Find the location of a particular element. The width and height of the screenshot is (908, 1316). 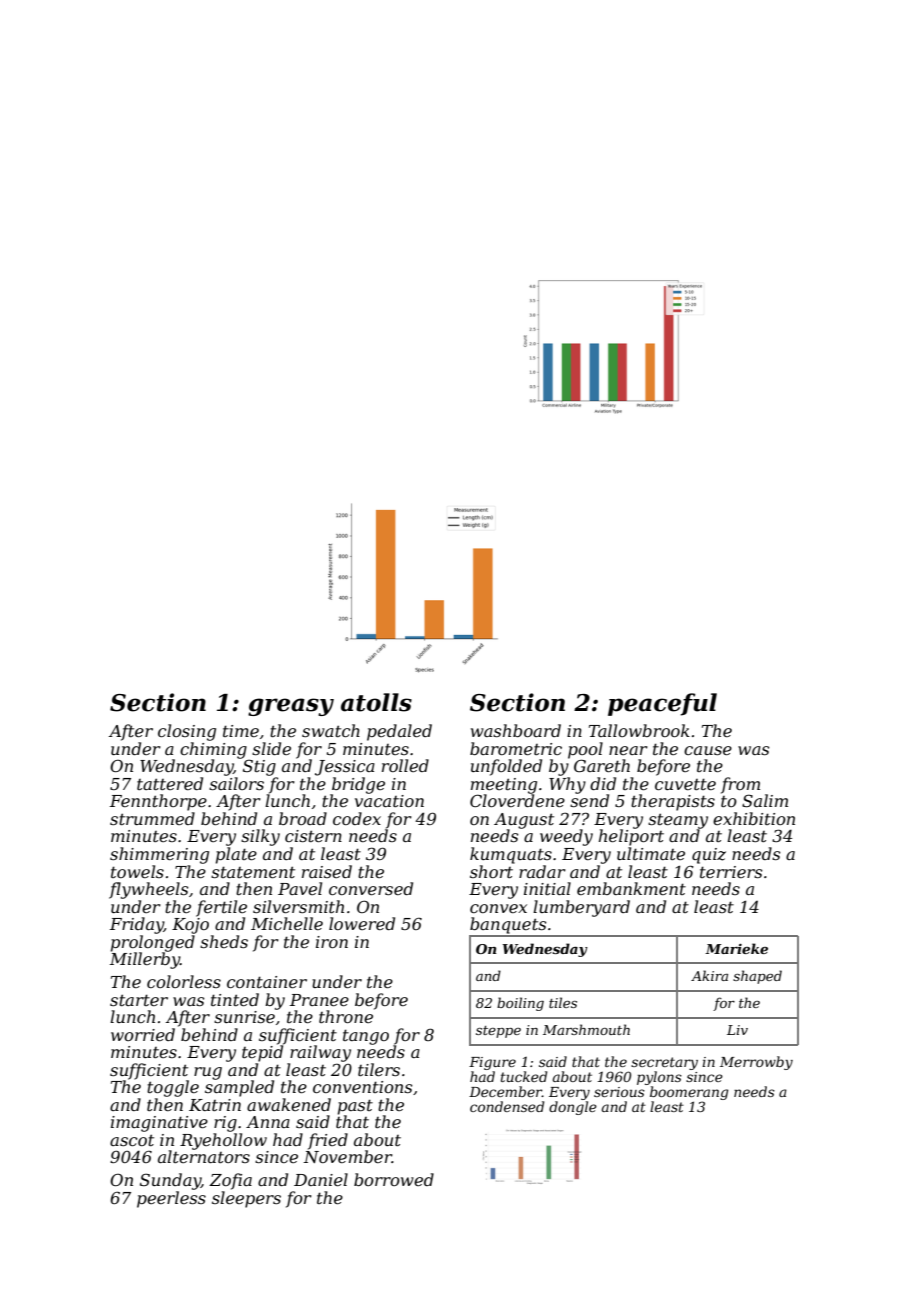

broad is located at coordinates (303, 818).
